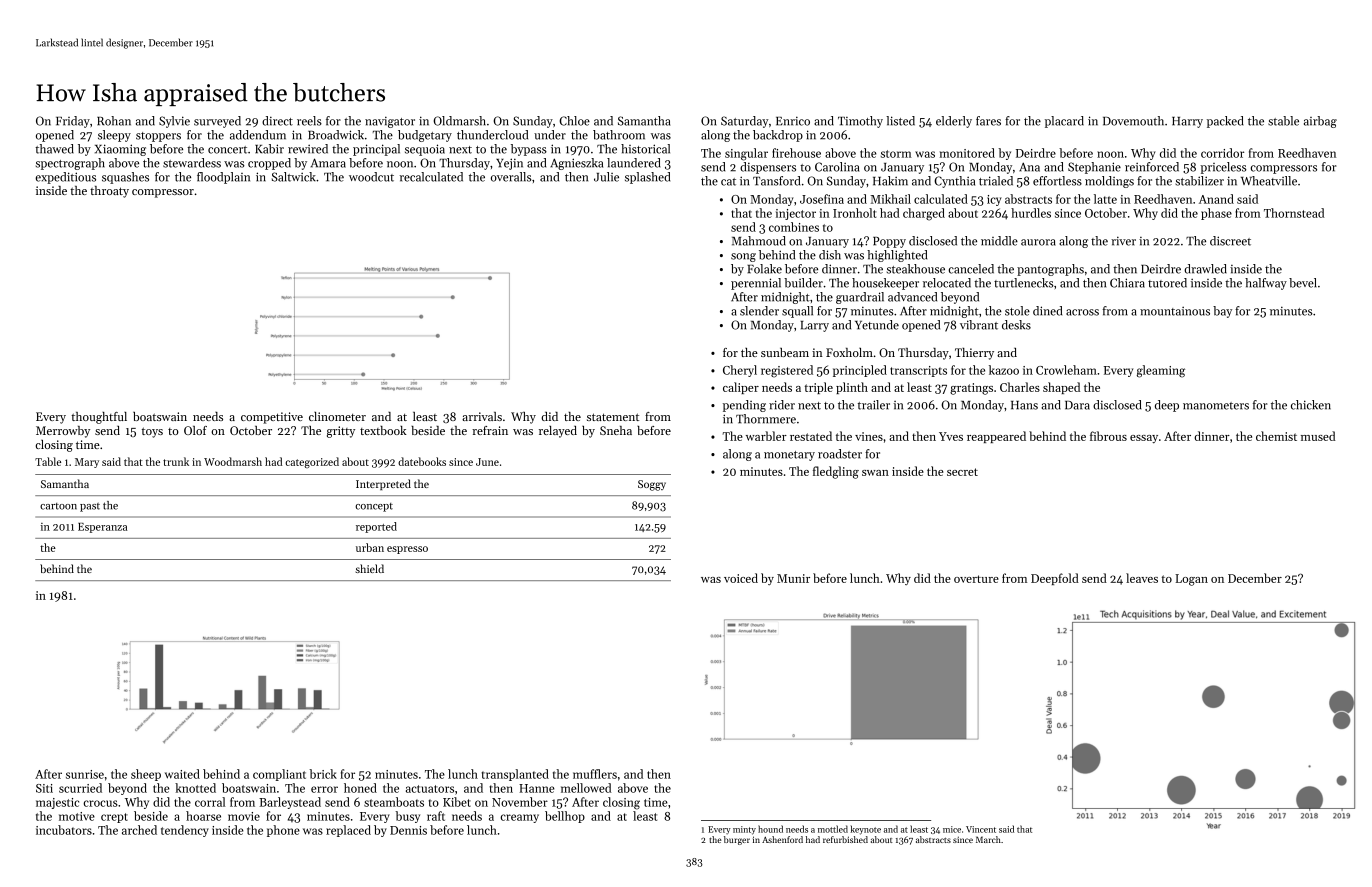 The width and height of the screenshot is (1372, 887). Describe the element at coordinates (574, 121) in the screenshot. I see `Chloe` at that location.
